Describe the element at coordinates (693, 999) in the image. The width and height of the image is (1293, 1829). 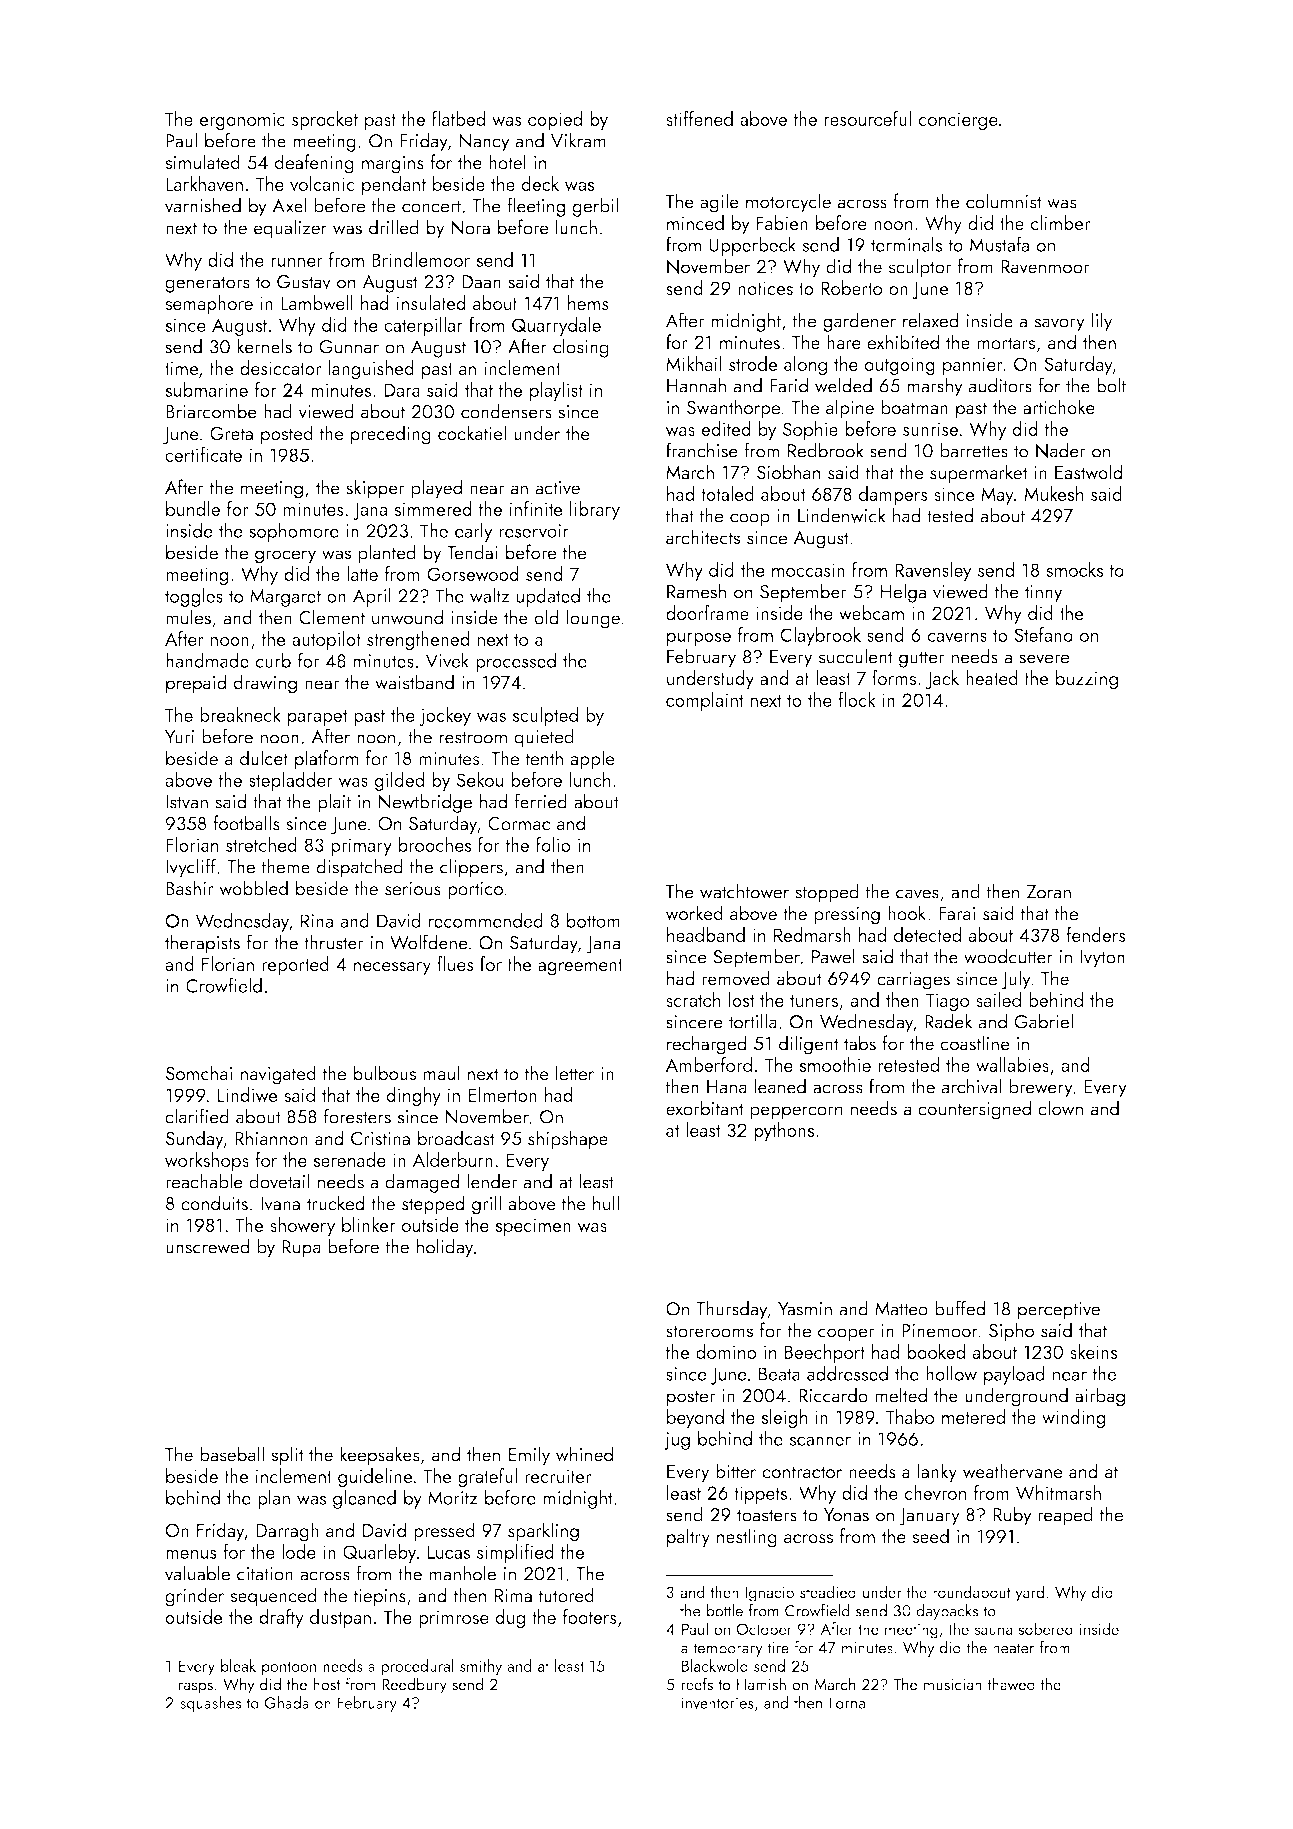
I see `scratch` at that location.
